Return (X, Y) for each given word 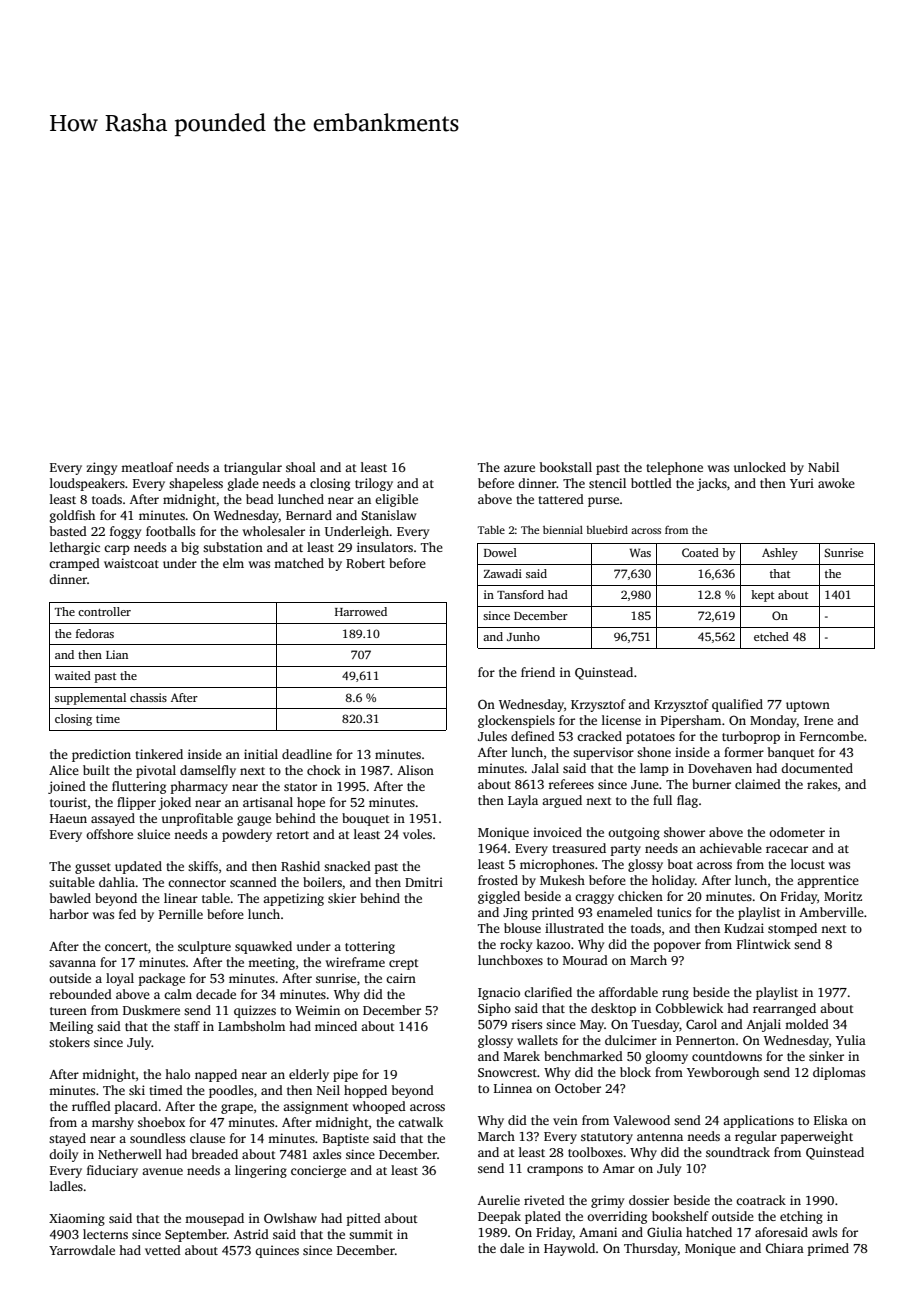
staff (187, 1026)
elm (233, 563)
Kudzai (744, 928)
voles (417, 834)
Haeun (68, 818)
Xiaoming (77, 1219)
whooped (379, 1107)
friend (538, 672)
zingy (101, 468)
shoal (301, 467)
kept (762, 596)
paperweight (817, 1137)
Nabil (823, 467)
